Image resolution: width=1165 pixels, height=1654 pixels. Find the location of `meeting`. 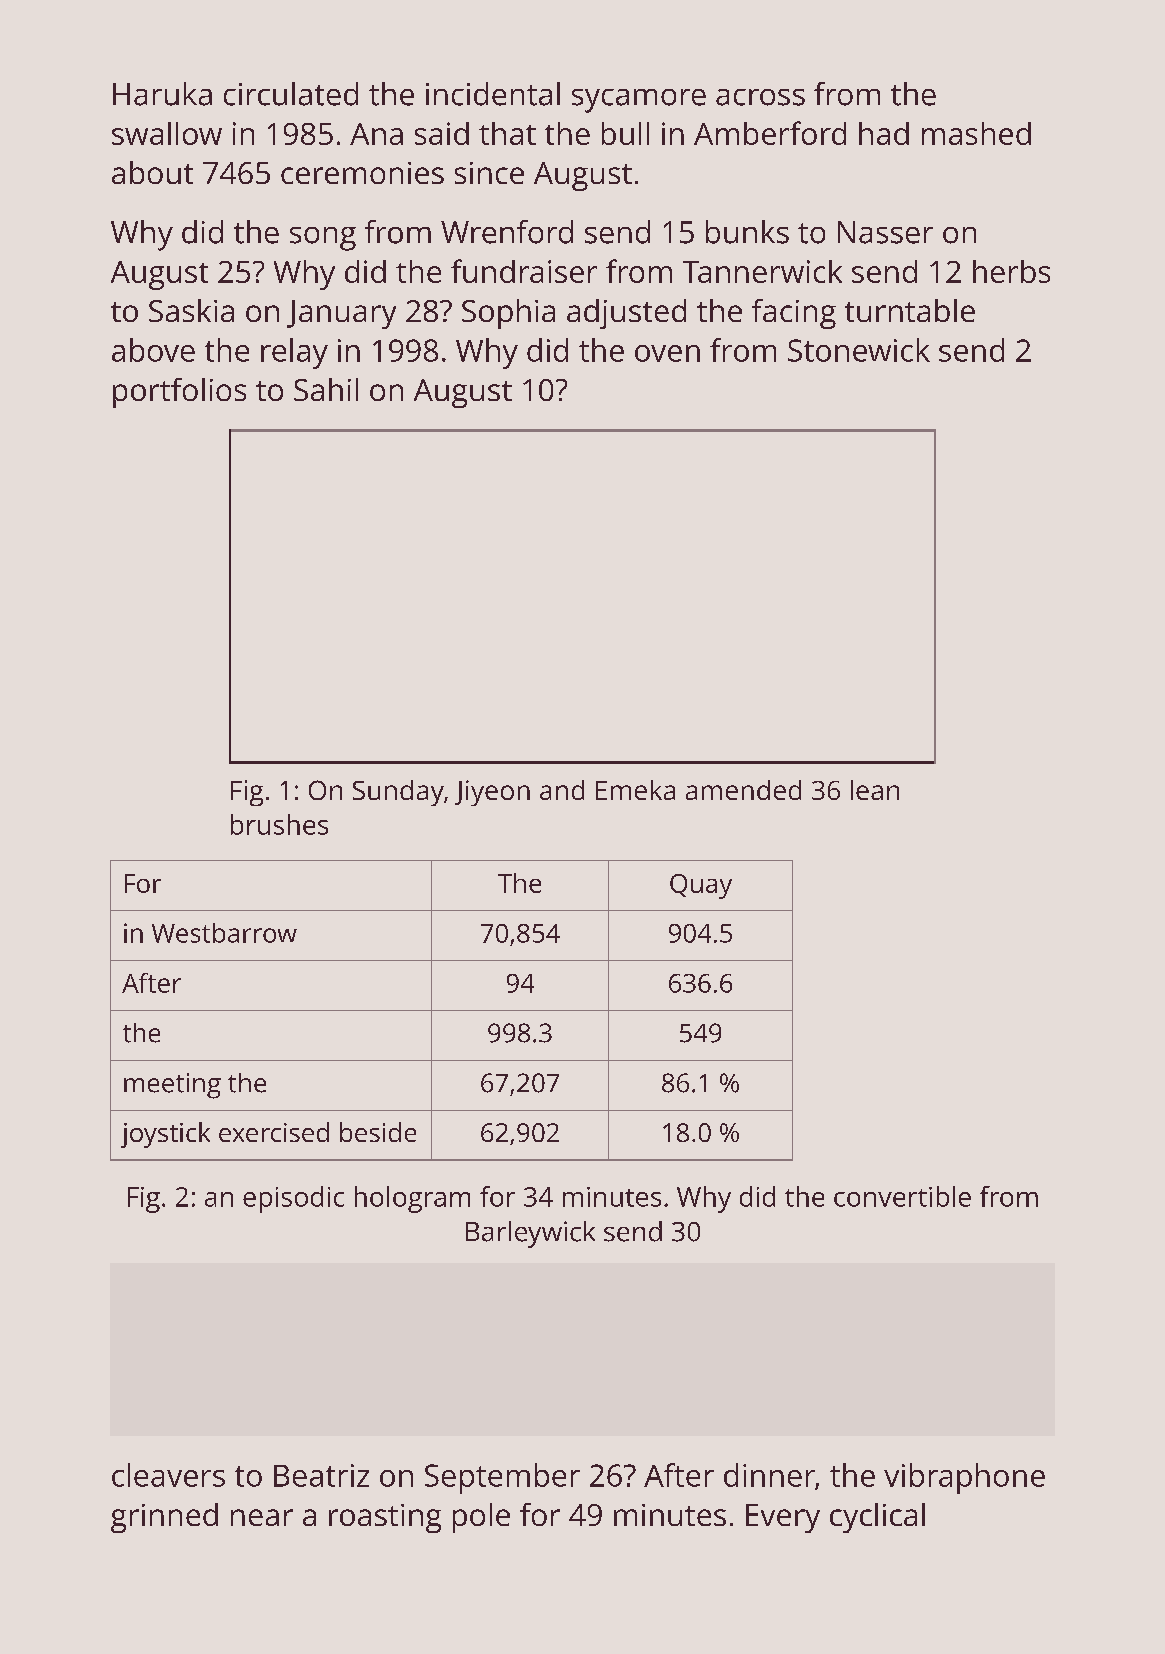

meeting is located at coordinates (172, 1086).
